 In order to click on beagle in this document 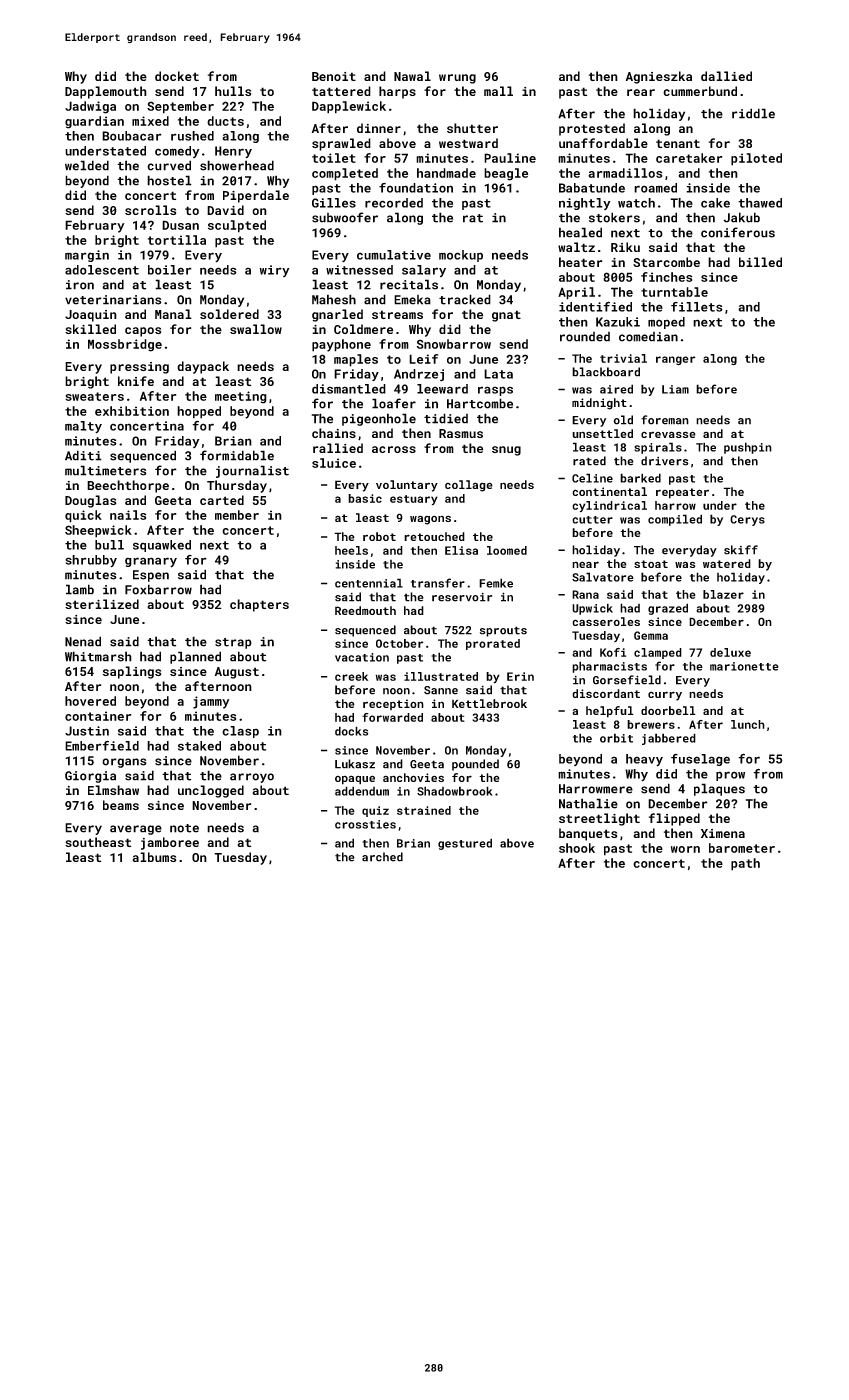, I will do `click(506, 174)`.
